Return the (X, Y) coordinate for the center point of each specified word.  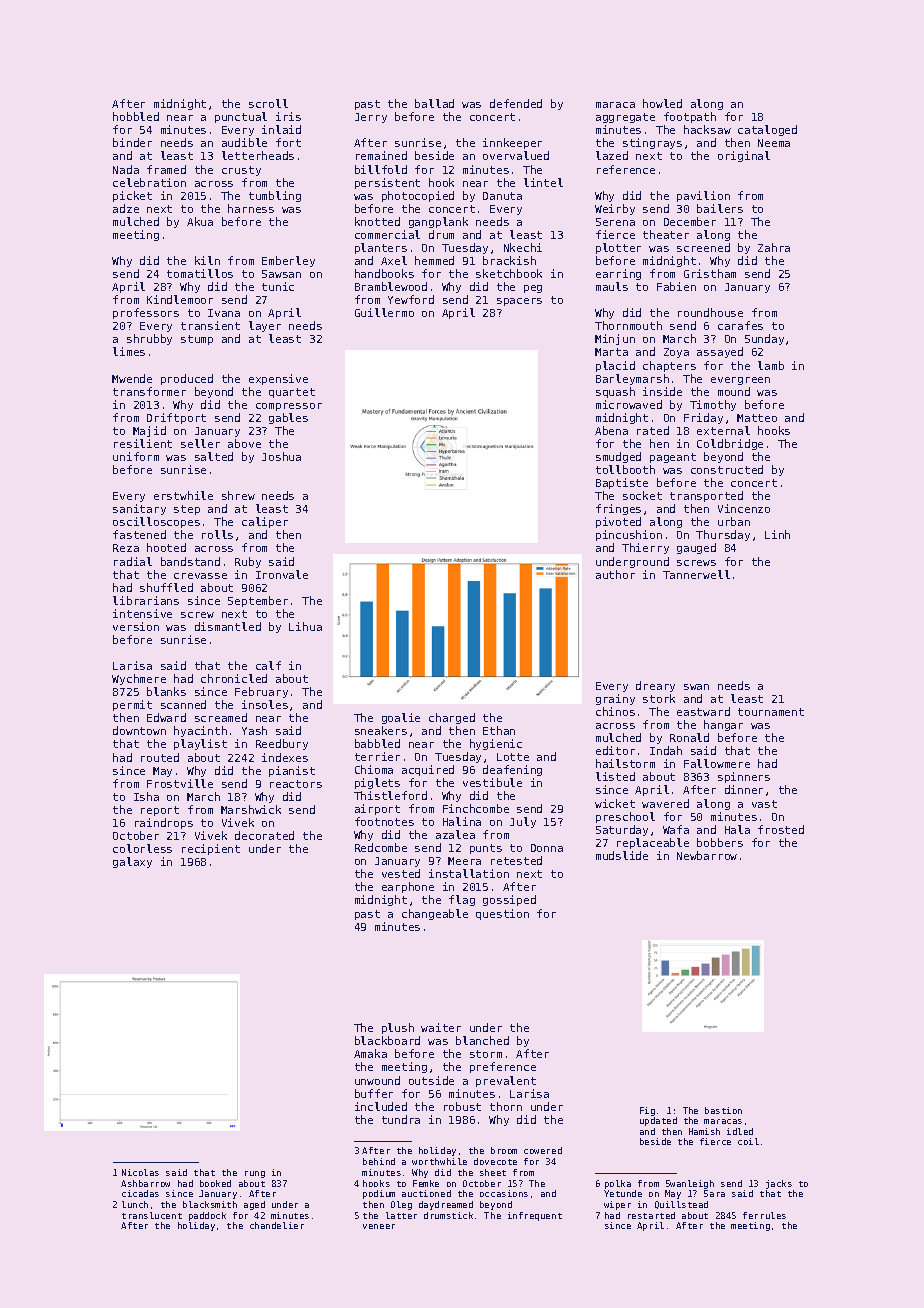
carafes (740, 325)
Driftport (176, 418)
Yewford (411, 299)
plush (398, 1028)
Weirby (615, 209)
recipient (211, 849)
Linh (777, 534)
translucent (152, 1215)
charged (452, 718)
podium (379, 1194)
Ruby (248, 562)
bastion (723, 1110)
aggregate (625, 118)
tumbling (275, 196)
